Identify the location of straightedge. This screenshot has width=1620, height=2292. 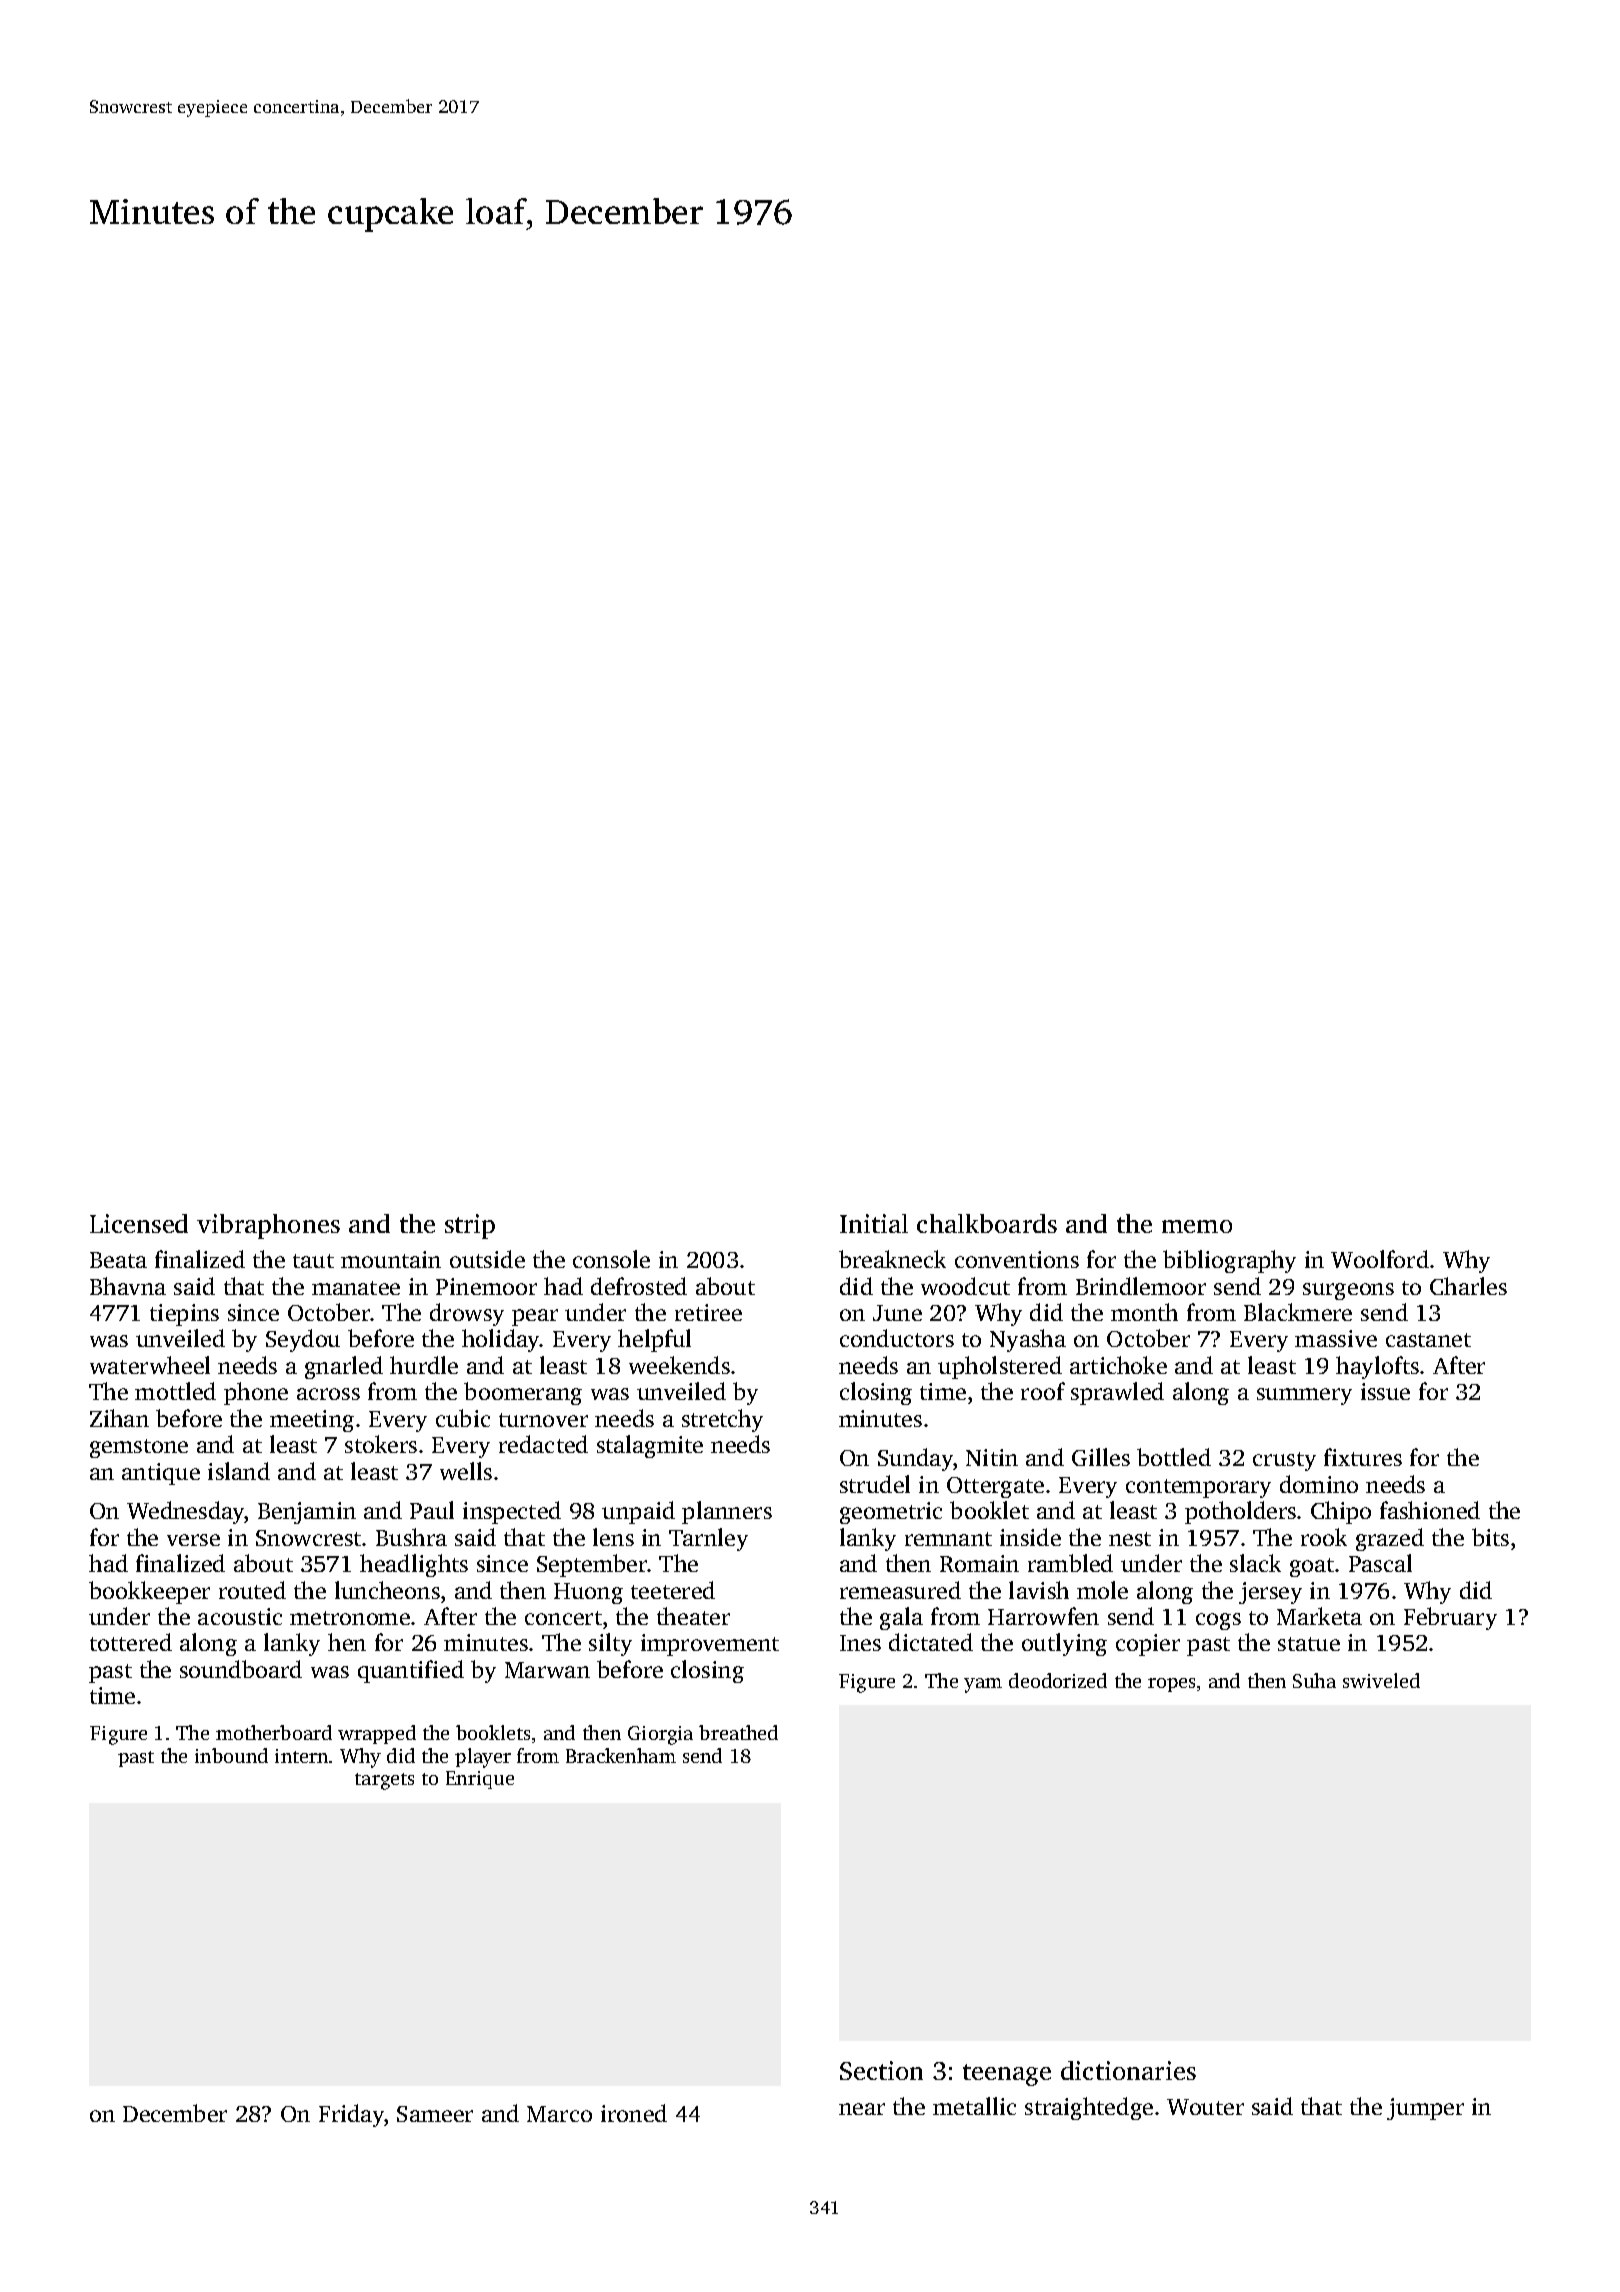
(1089, 2108).
